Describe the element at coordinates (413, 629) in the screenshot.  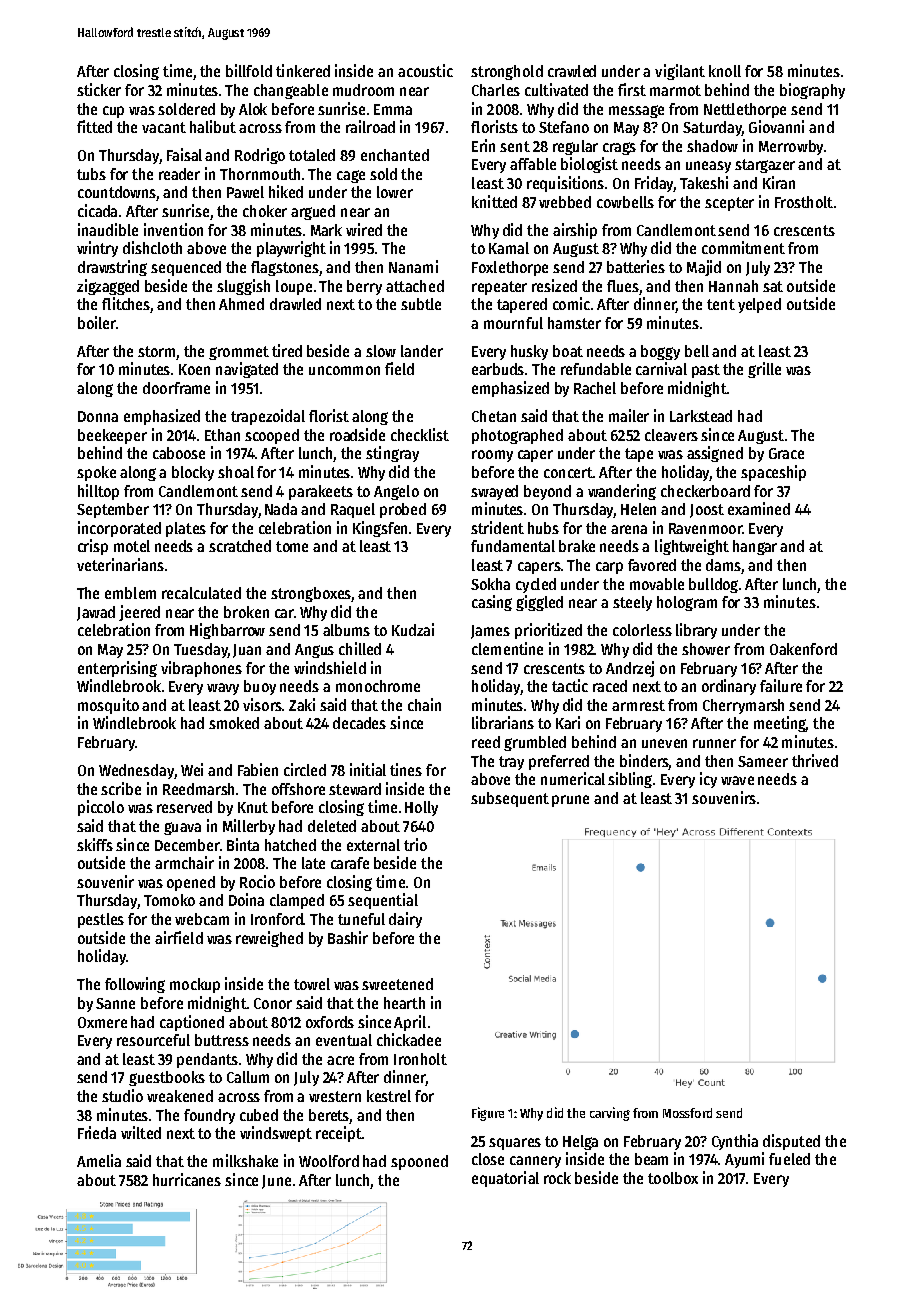
I see `Kudzai` at that location.
